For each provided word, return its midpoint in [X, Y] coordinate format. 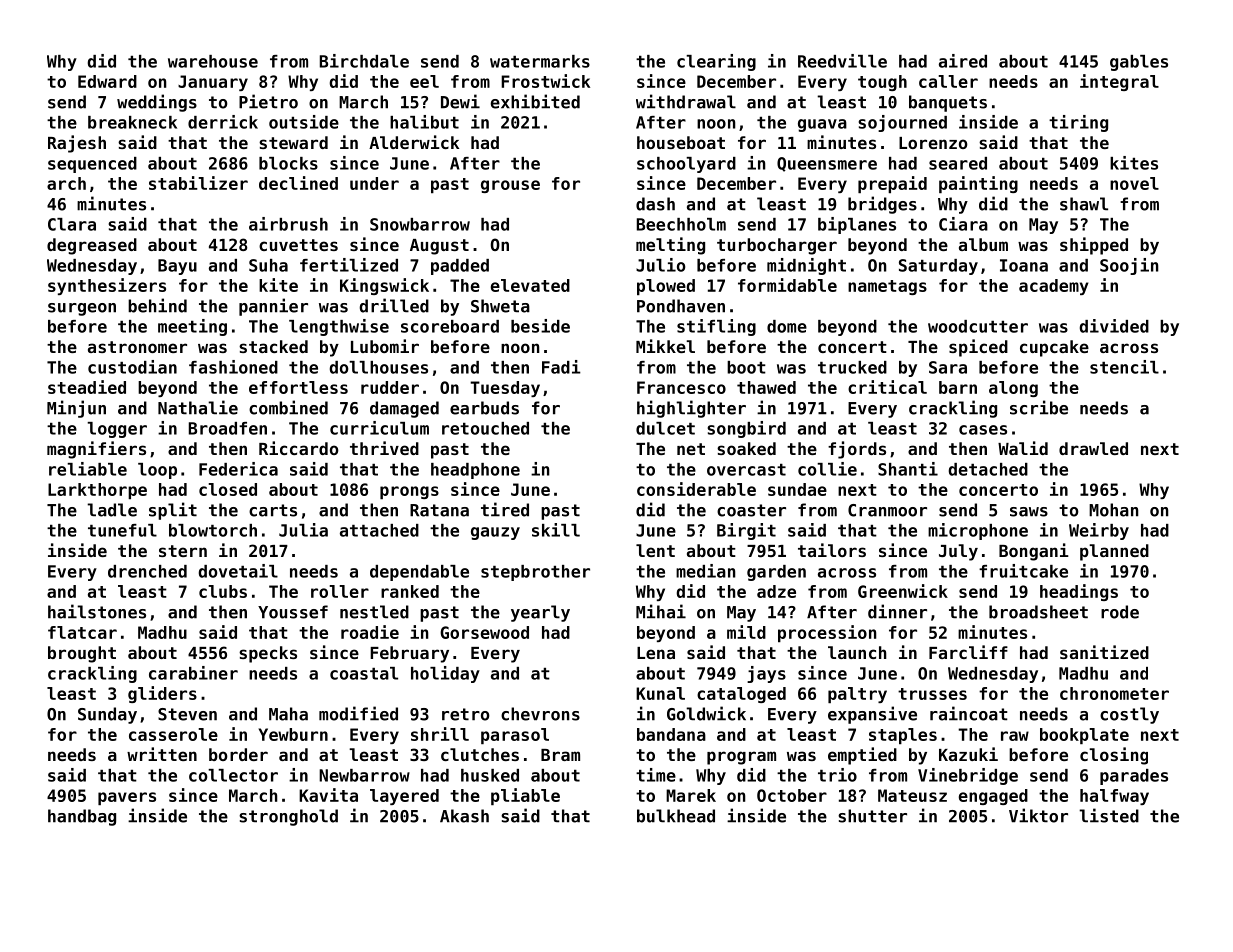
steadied [87, 387]
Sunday [107, 715]
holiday [445, 674]
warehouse [213, 61]
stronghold [288, 817]
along [1013, 389]
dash [655, 204]
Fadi [561, 367]
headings [1079, 592]
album [983, 244]
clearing [716, 62]
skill [556, 530]
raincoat [969, 713]
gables [1139, 63]
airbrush [288, 224]
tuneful [122, 530]
